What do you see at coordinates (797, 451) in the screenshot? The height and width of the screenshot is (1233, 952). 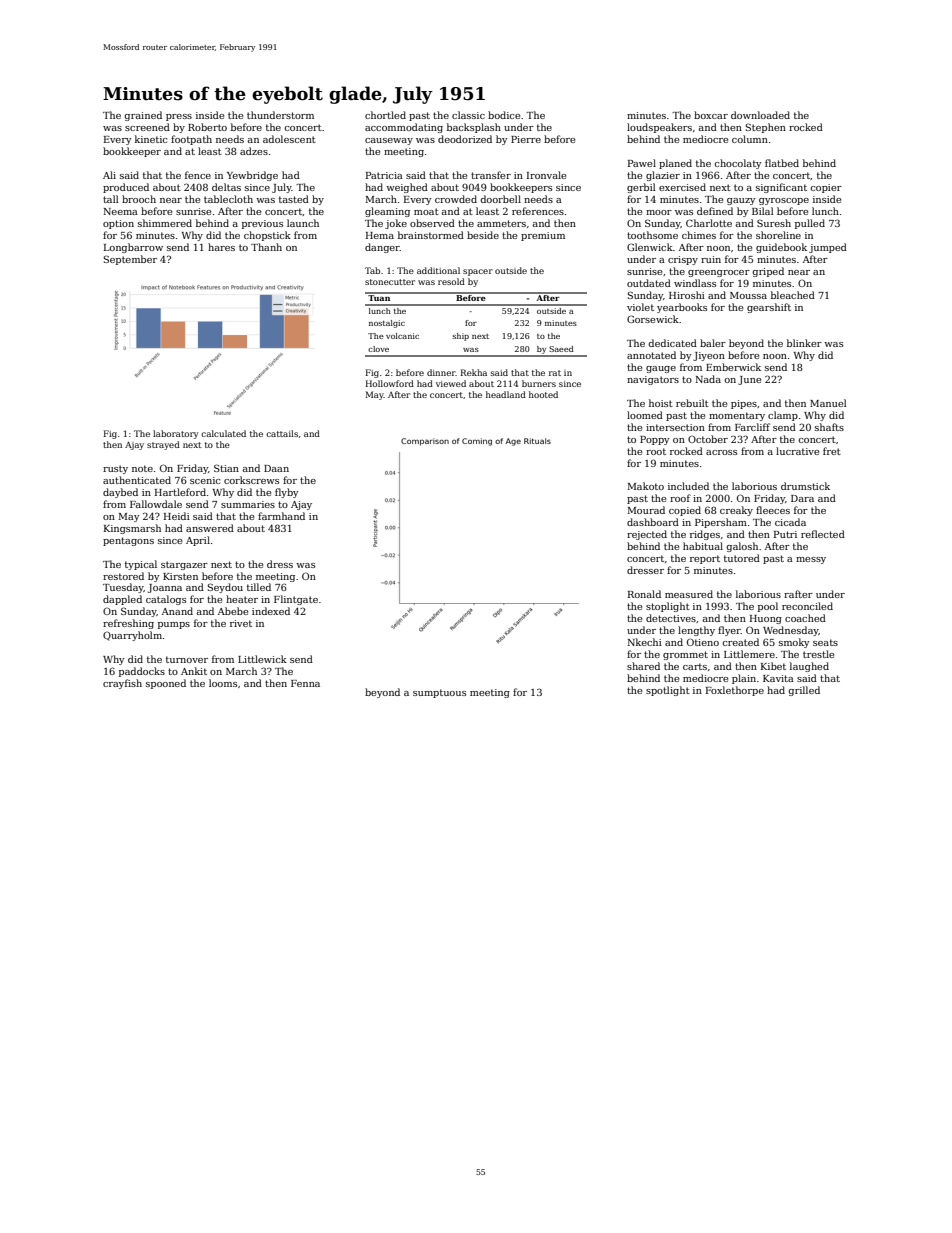 I see `lucrative` at bounding box center [797, 451].
